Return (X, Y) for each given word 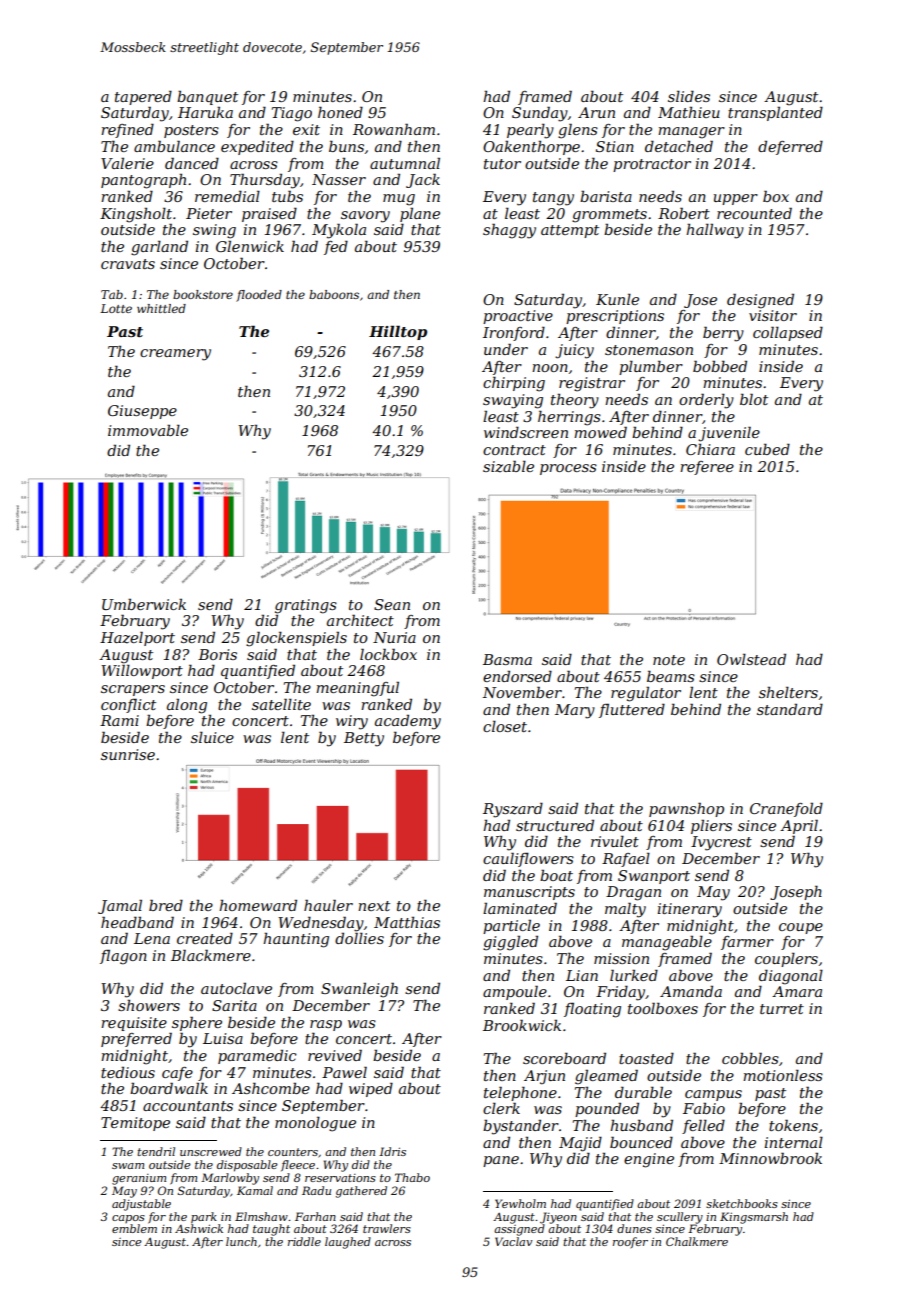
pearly (530, 131)
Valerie (127, 163)
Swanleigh (359, 990)
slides (689, 96)
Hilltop (398, 332)
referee (707, 468)
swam (128, 1166)
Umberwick (144, 604)
